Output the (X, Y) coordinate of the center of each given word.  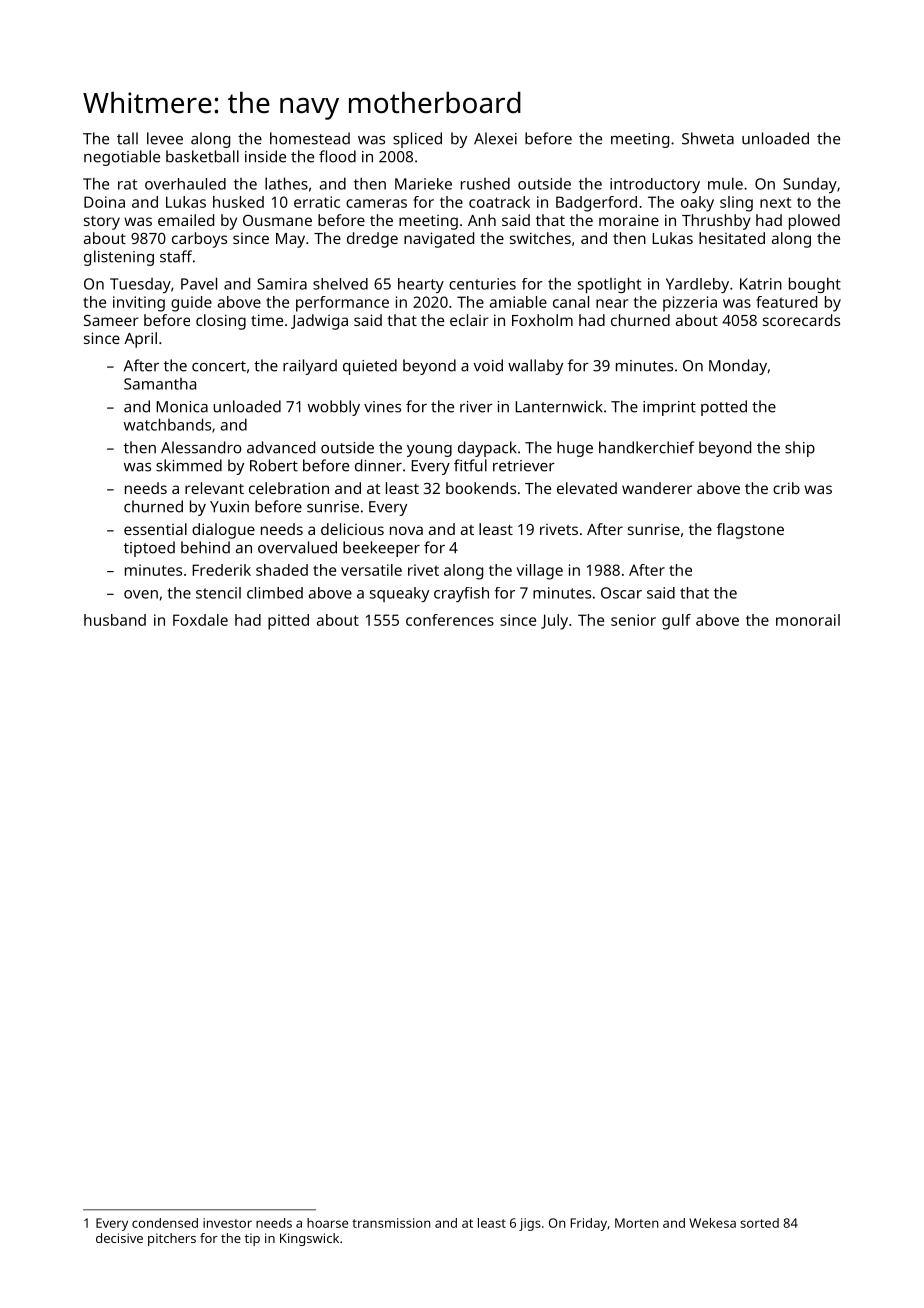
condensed (165, 1223)
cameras (376, 203)
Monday (738, 367)
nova (406, 530)
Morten (637, 1223)
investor (227, 1223)
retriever (524, 466)
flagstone (750, 531)
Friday (589, 1224)
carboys (199, 240)
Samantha (160, 384)
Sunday (810, 185)
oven (141, 594)
